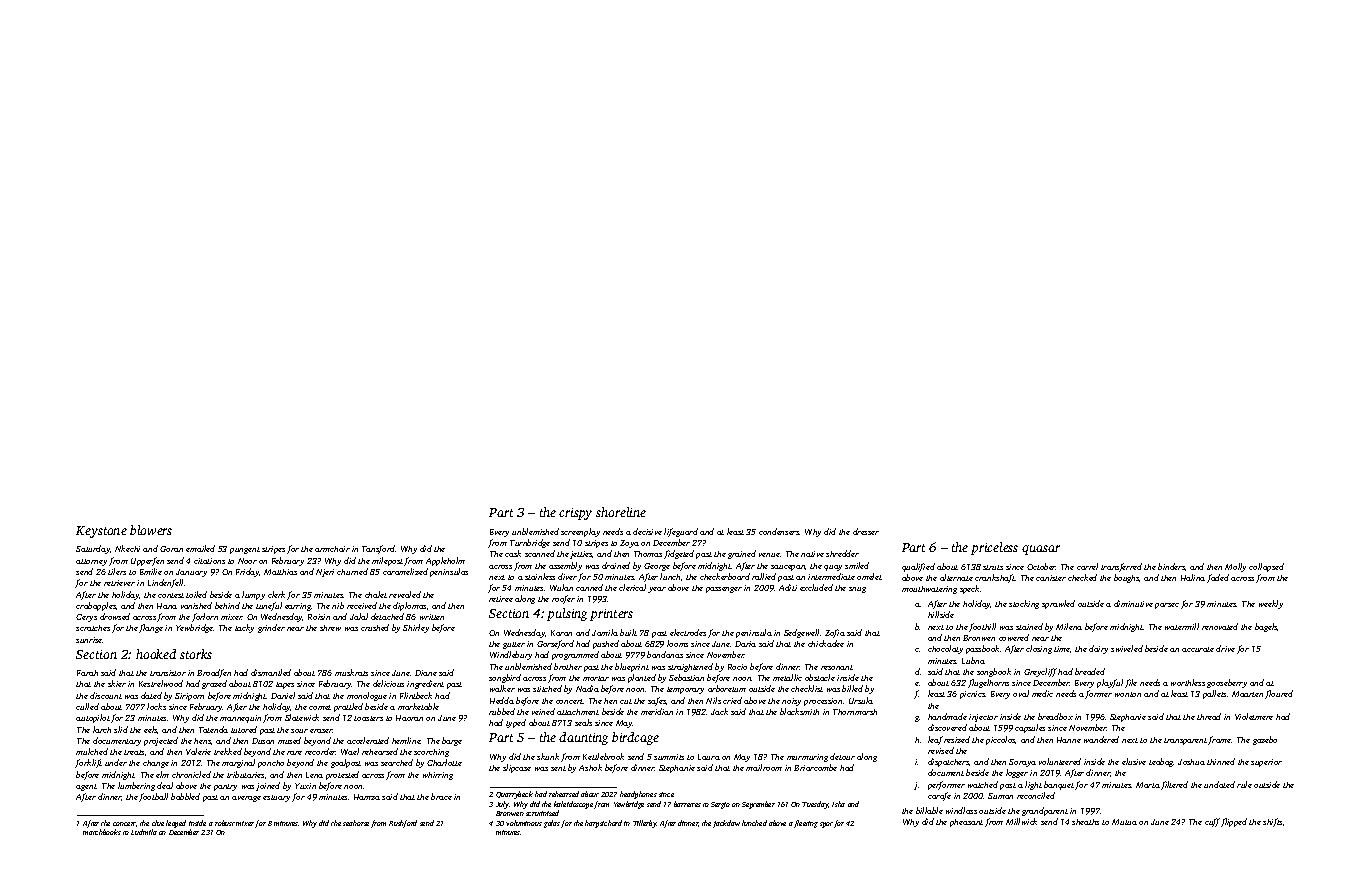 The width and height of the document is (1372, 887). I want to click on discovered, so click(947, 727).
